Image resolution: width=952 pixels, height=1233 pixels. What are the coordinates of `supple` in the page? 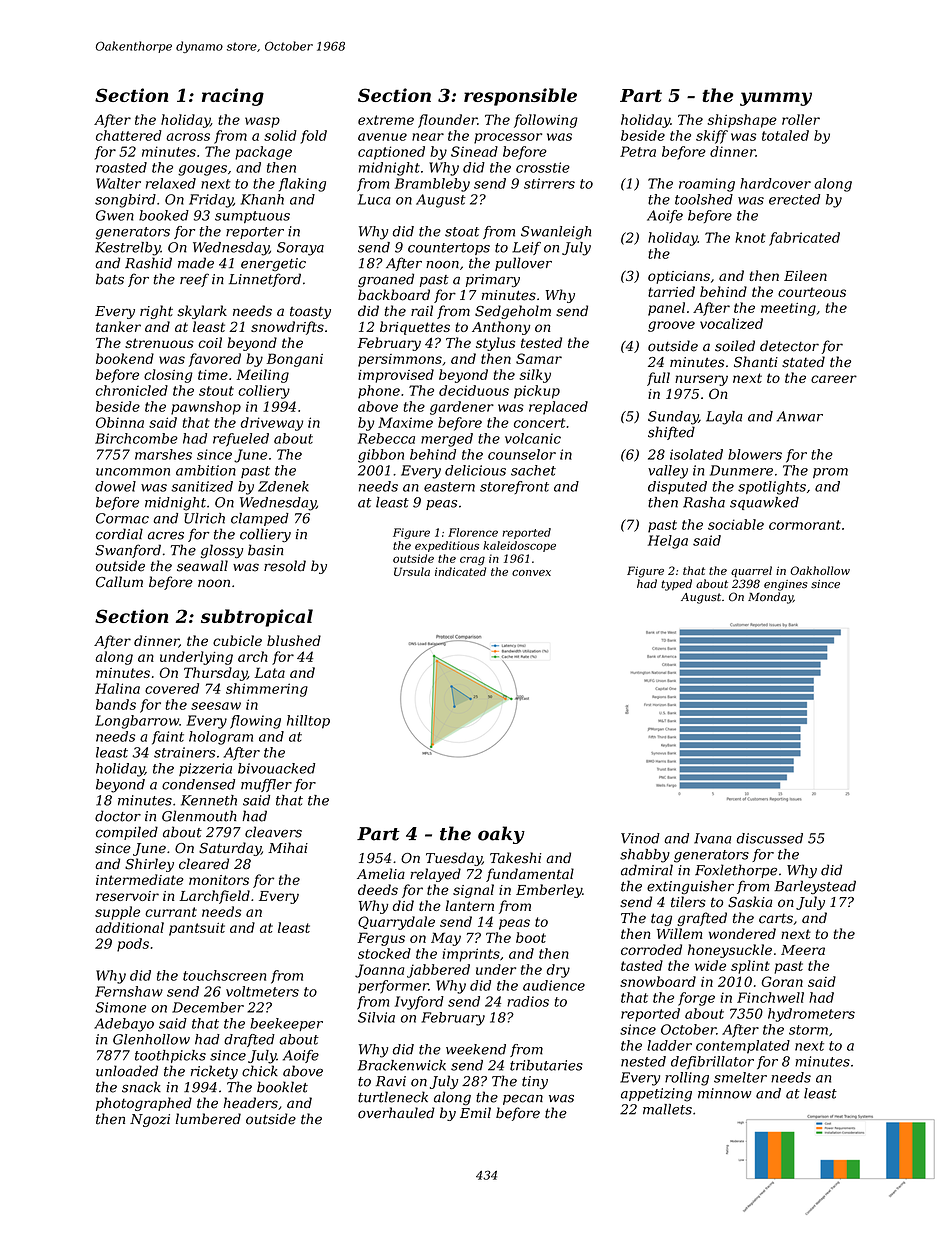 It's located at (117, 913).
